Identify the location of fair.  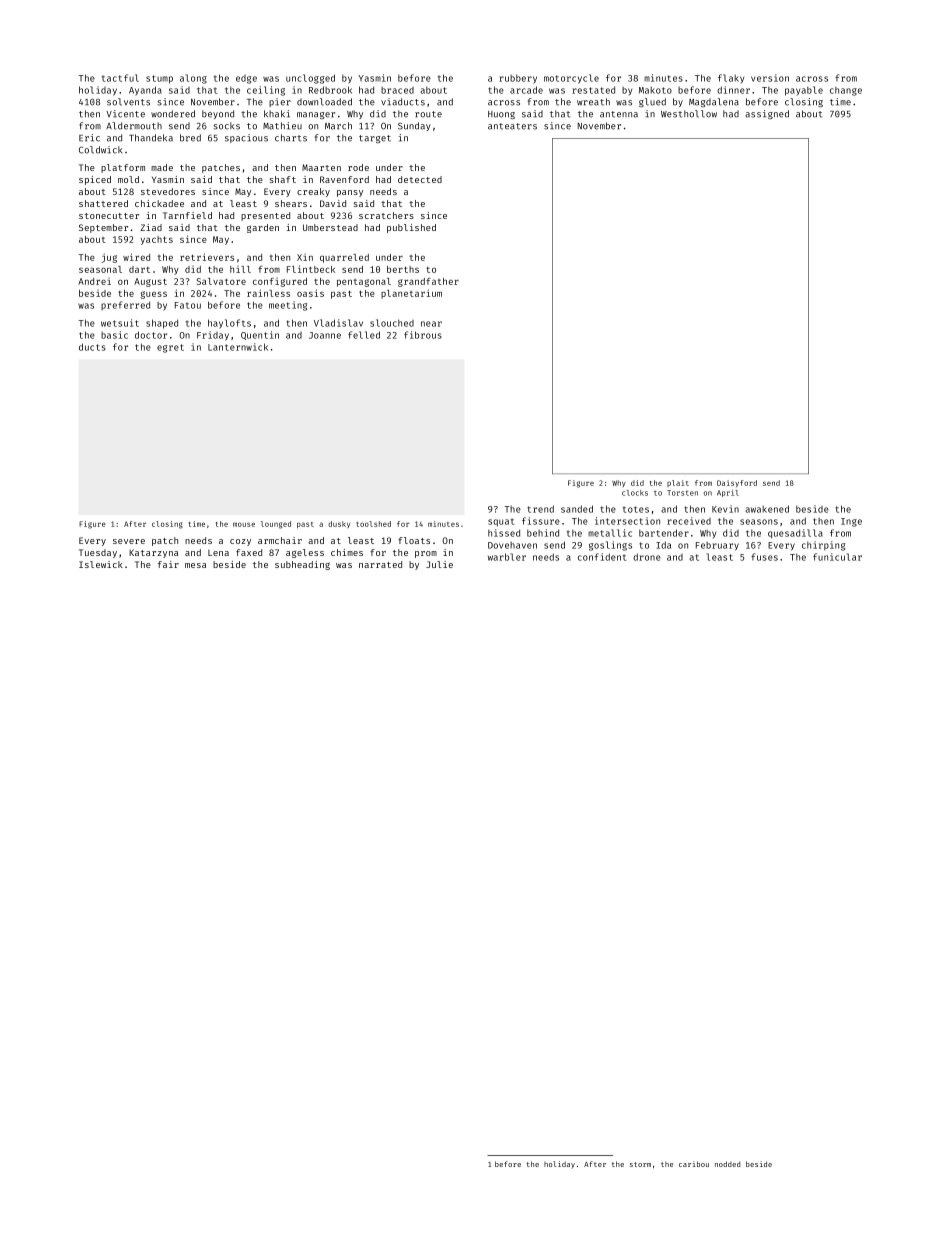
(168, 564).
